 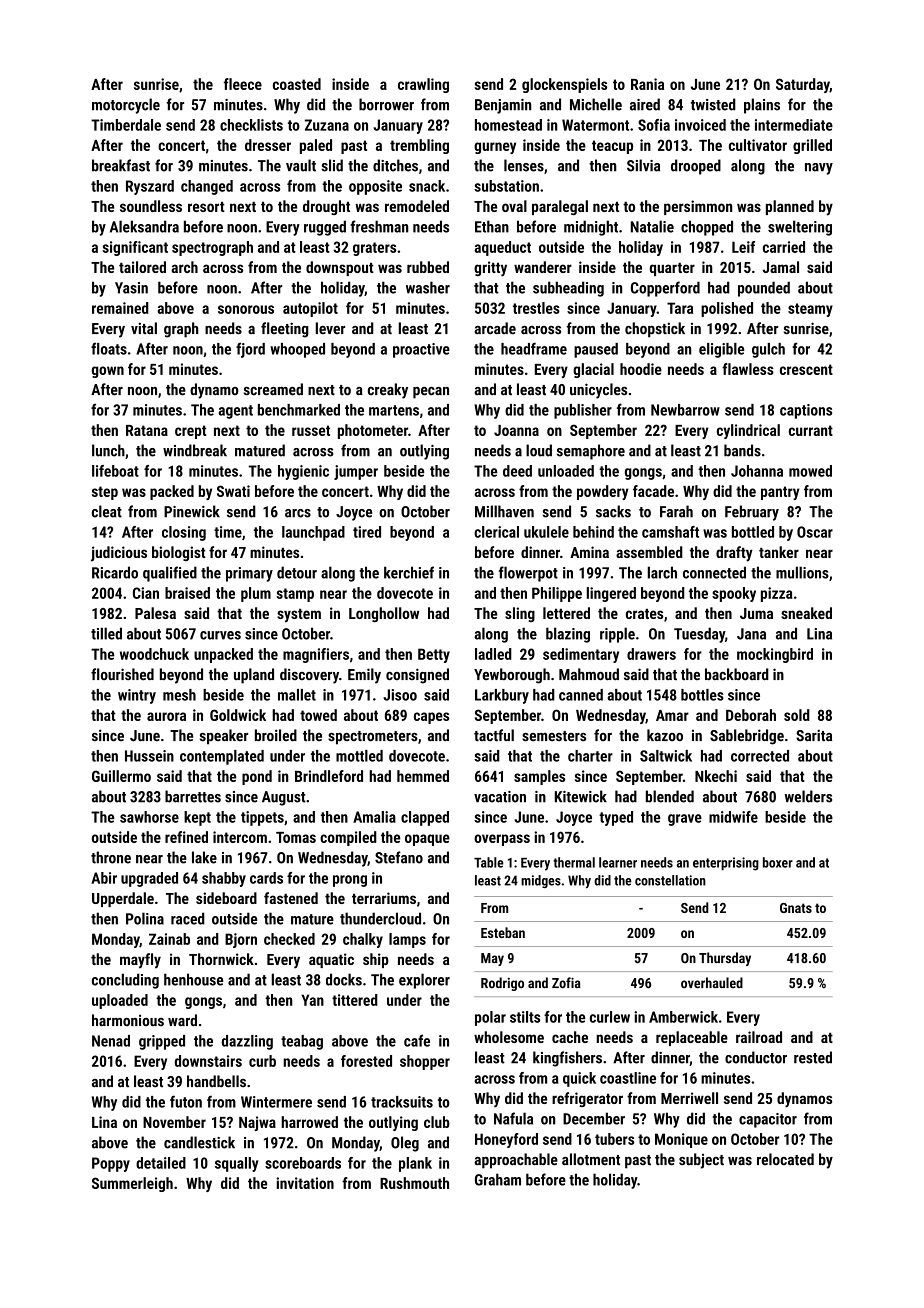 What do you see at coordinates (104, 878) in the image?
I see `Abir` at bounding box center [104, 878].
